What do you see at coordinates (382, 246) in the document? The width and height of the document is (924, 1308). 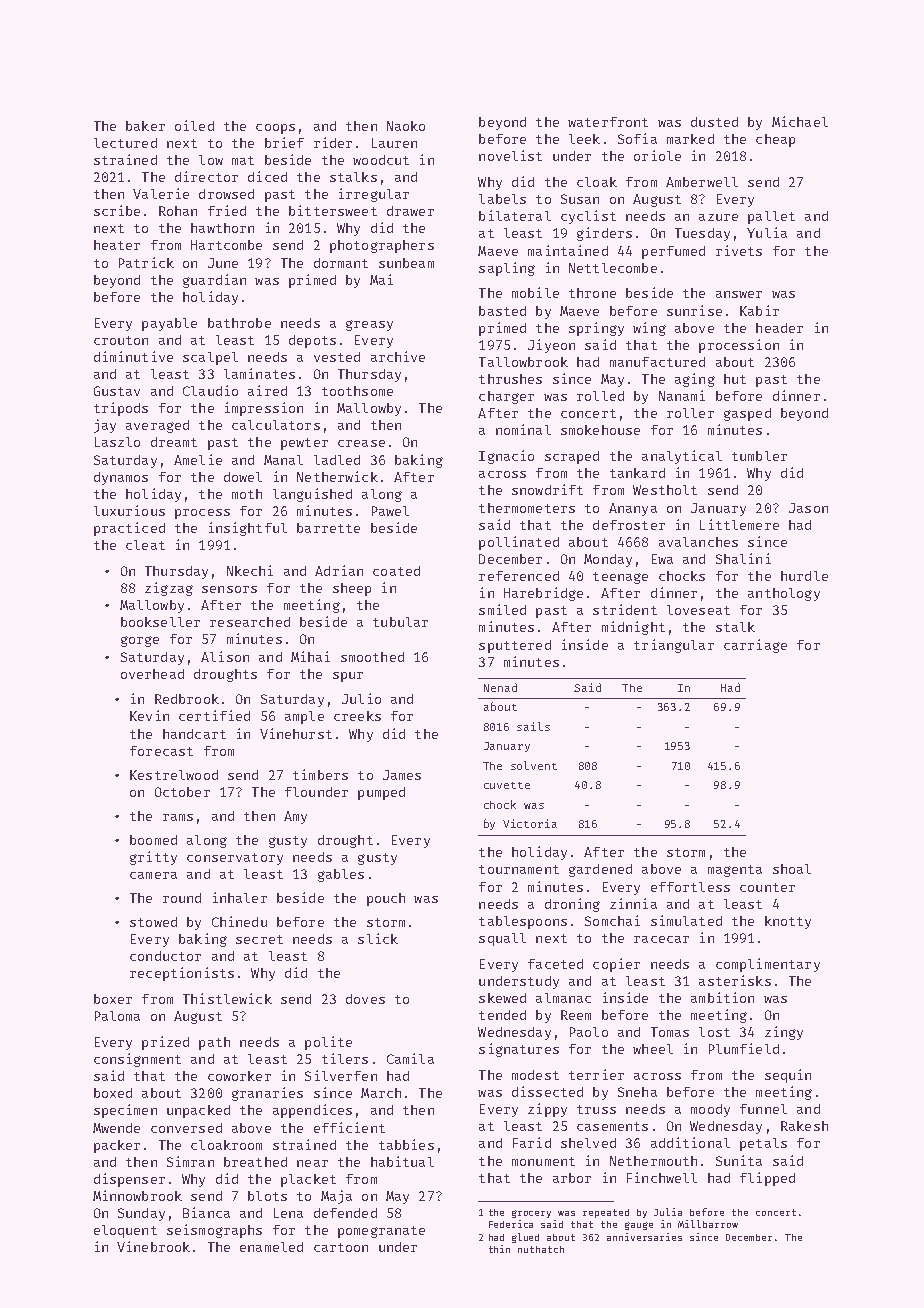 I see `photographers` at bounding box center [382, 246].
